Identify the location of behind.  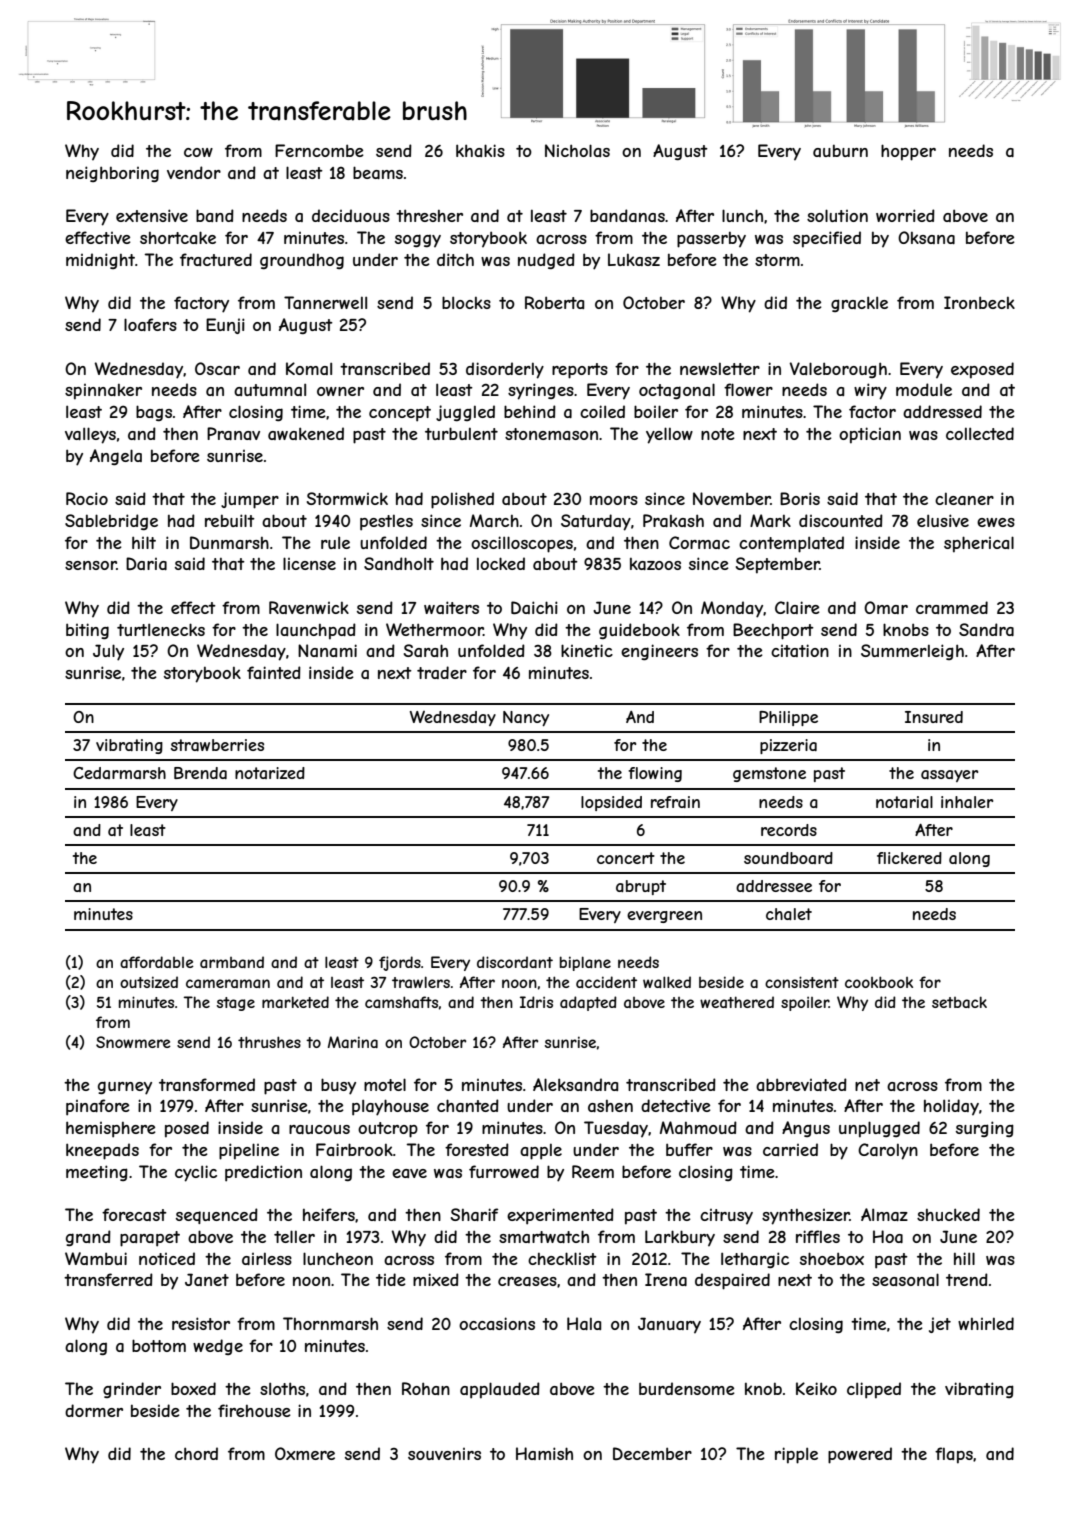
(530, 411).
